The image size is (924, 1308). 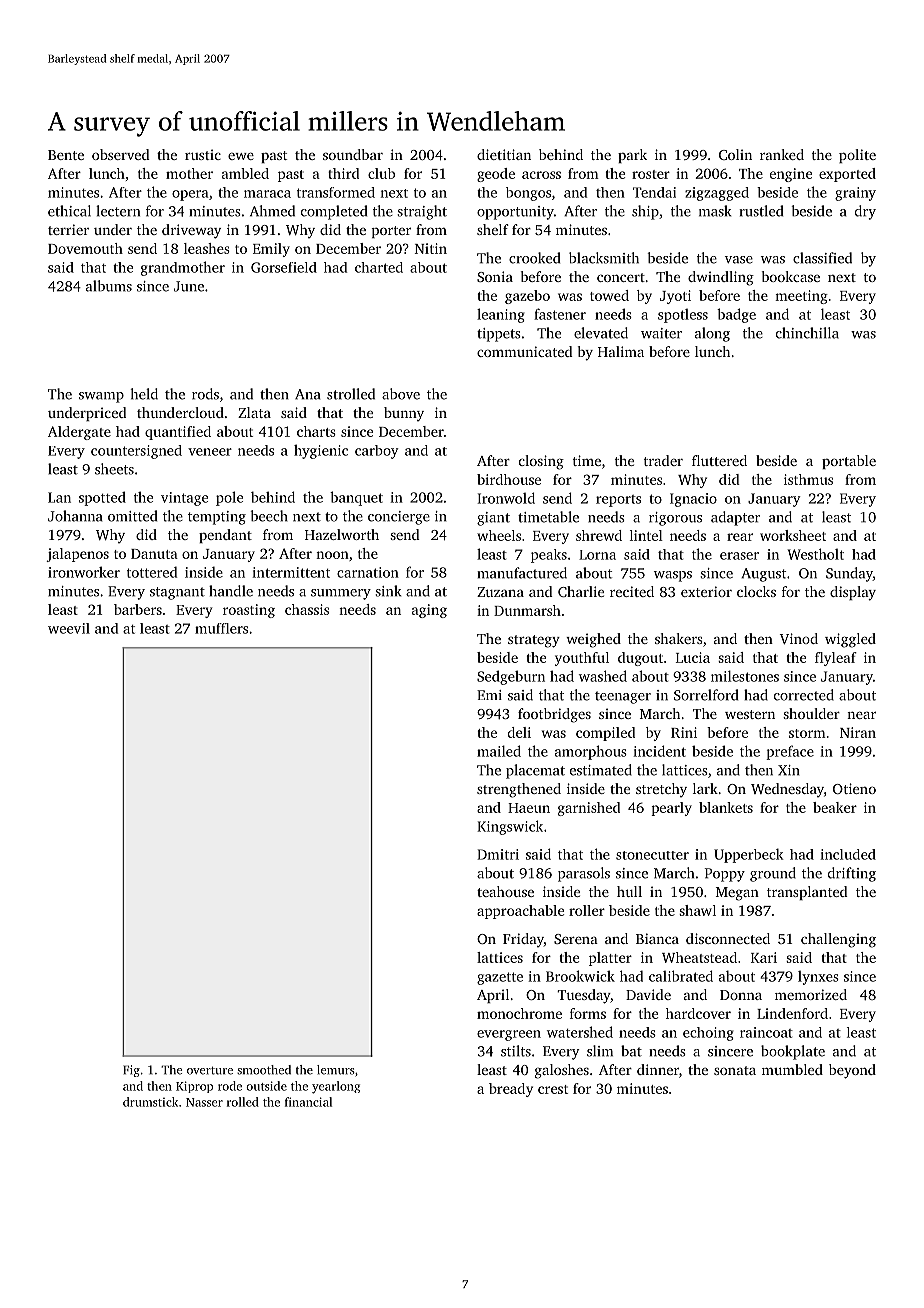 I want to click on Wheatstead, so click(x=699, y=957).
